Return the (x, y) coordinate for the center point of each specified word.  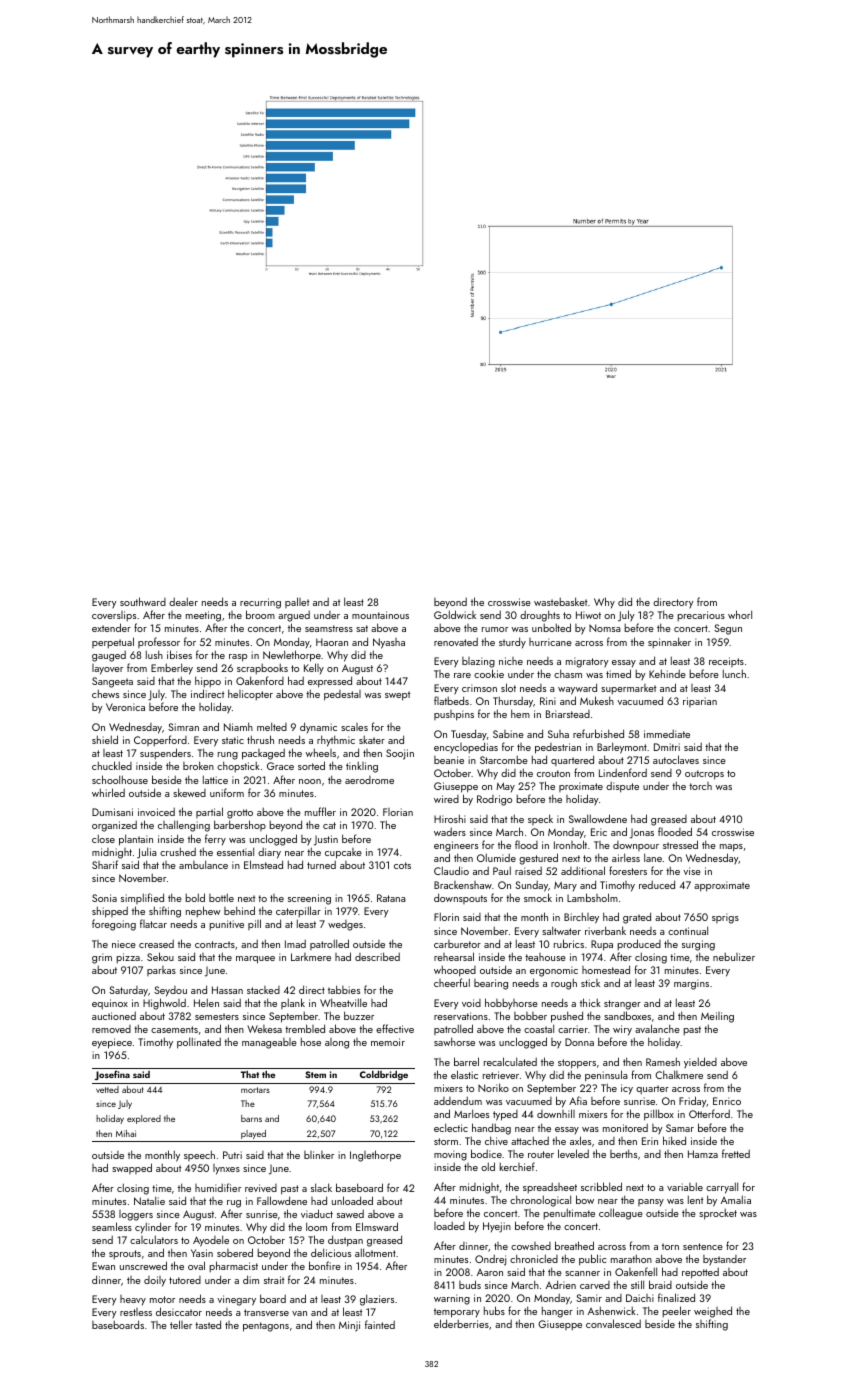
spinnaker (669, 642)
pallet (297, 602)
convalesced (613, 1323)
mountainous (380, 615)
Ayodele (211, 1241)
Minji (349, 1326)
